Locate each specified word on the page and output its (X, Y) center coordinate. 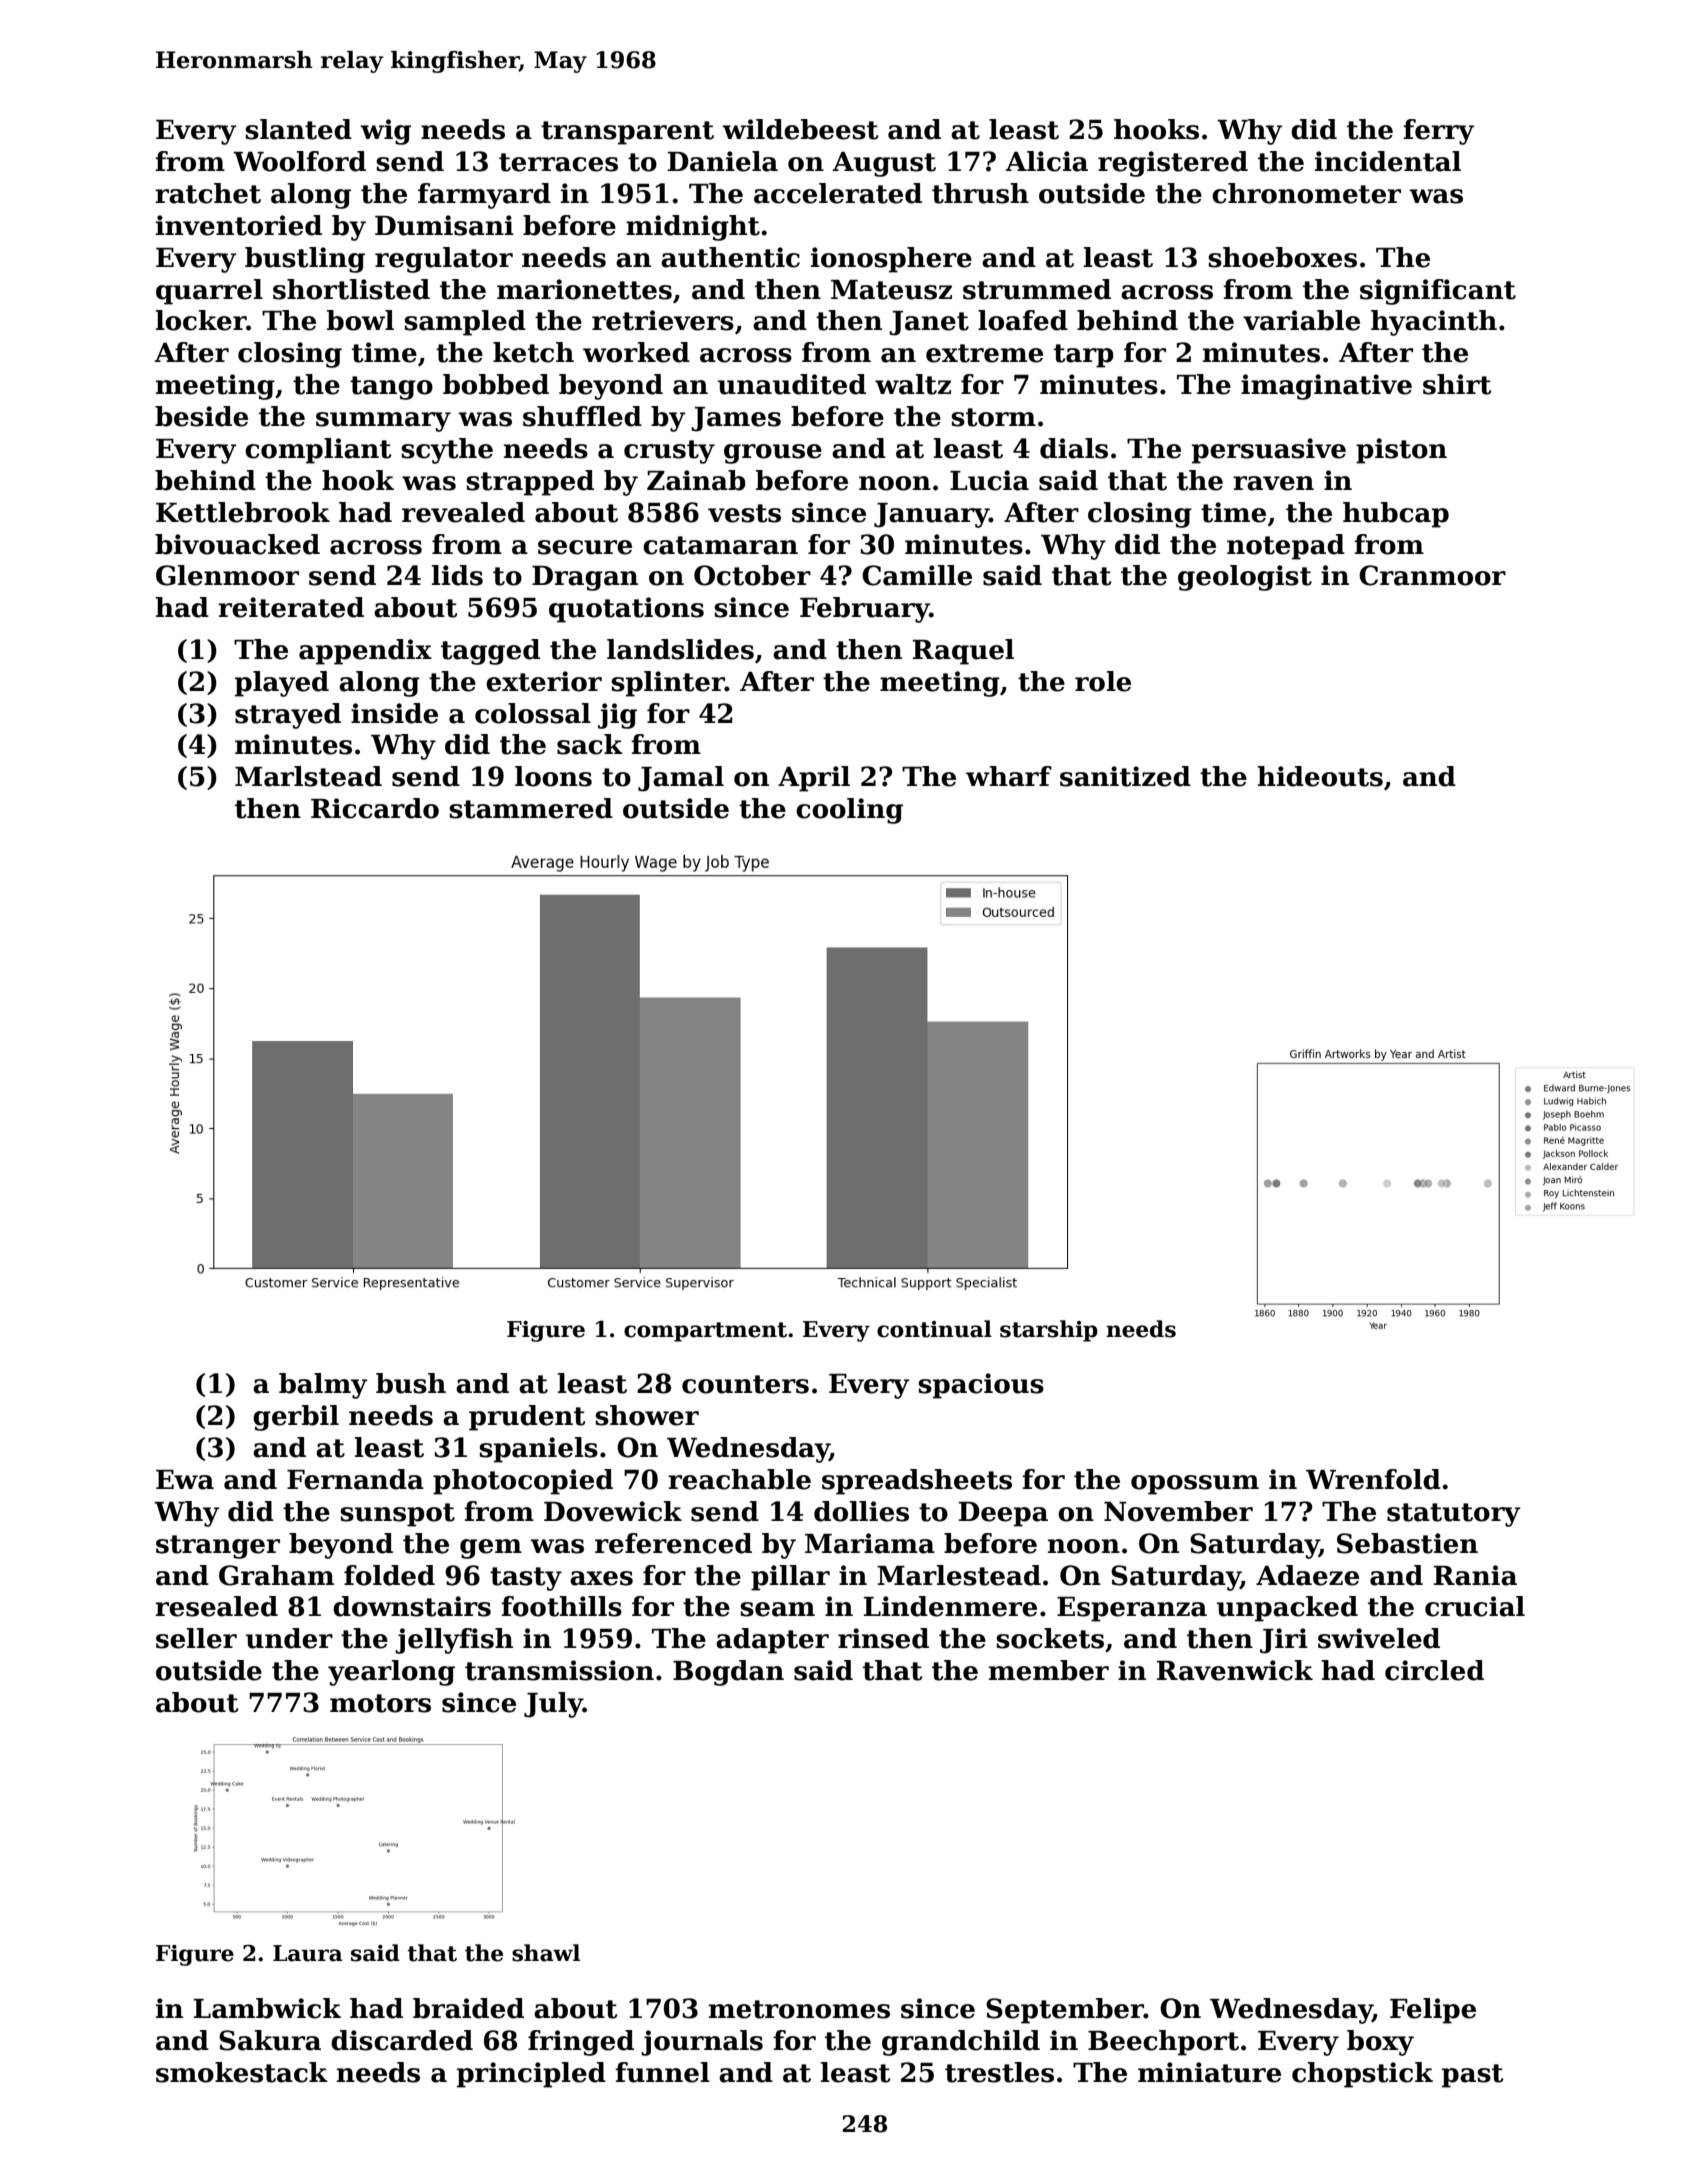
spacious (981, 1386)
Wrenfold (1373, 1479)
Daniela (723, 161)
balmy (323, 1386)
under (289, 1638)
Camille (917, 575)
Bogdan (728, 1673)
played (282, 684)
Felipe (1433, 2011)
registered (1173, 164)
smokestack (242, 2072)
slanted (298, 129)
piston (1401, 451)
